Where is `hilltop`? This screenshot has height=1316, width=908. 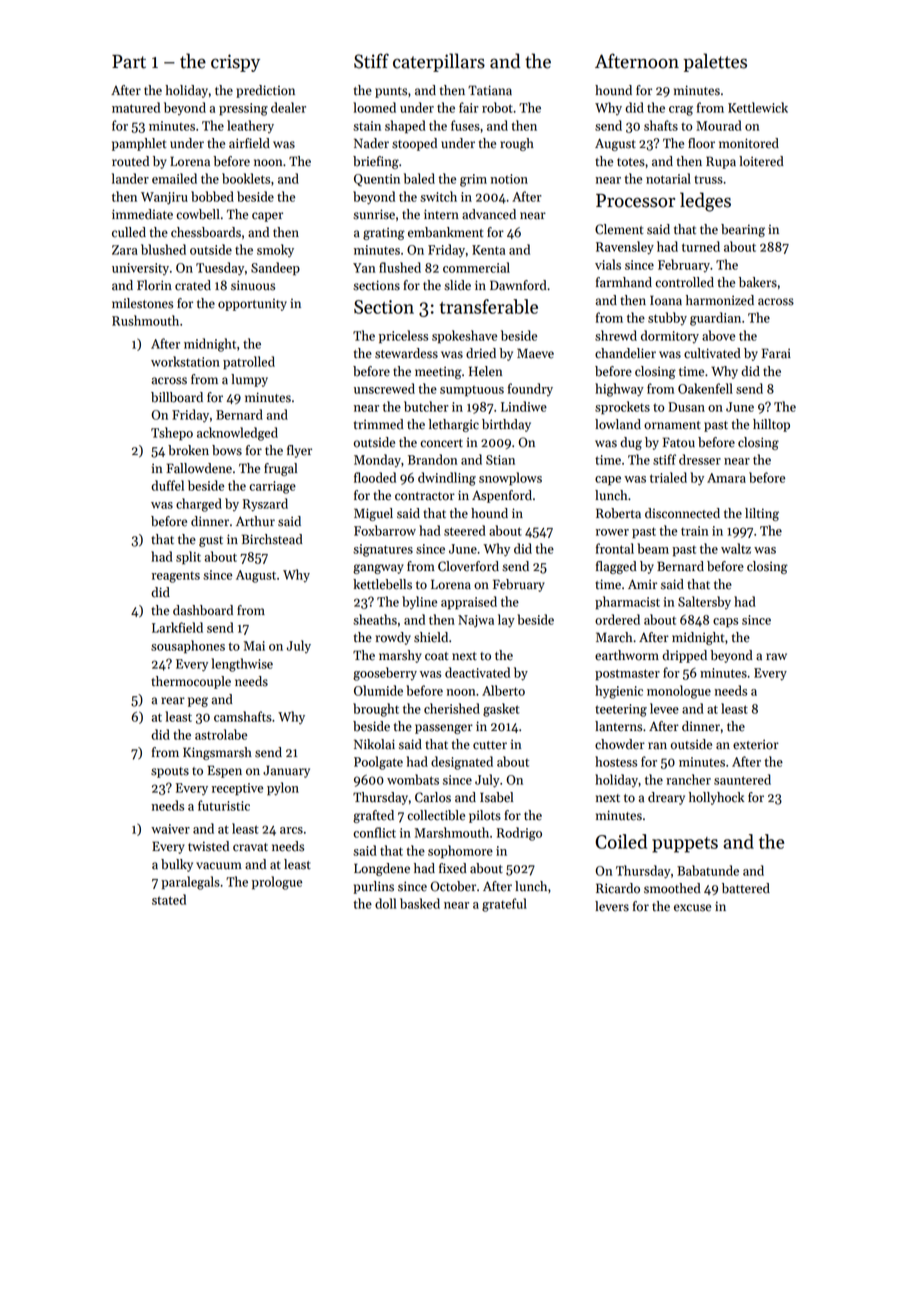
hilltop is located at coordinates (771, 425).
